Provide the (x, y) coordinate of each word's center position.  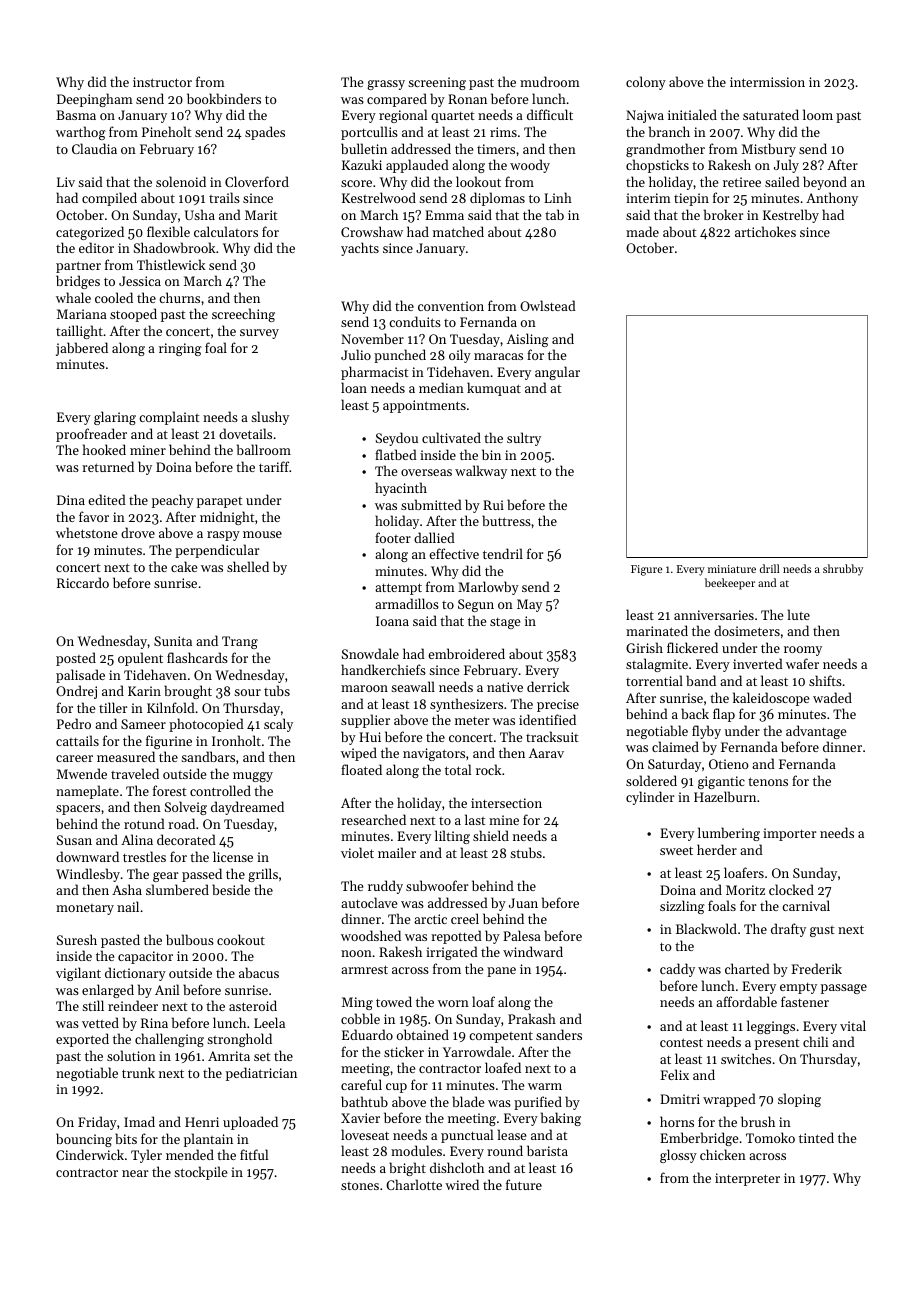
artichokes (765, 231)
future (524, 1184)
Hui (370, 737)
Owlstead (548, 305)
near (135, 1173)
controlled (220, 790)
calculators (226, 231)
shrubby (843, 570)
